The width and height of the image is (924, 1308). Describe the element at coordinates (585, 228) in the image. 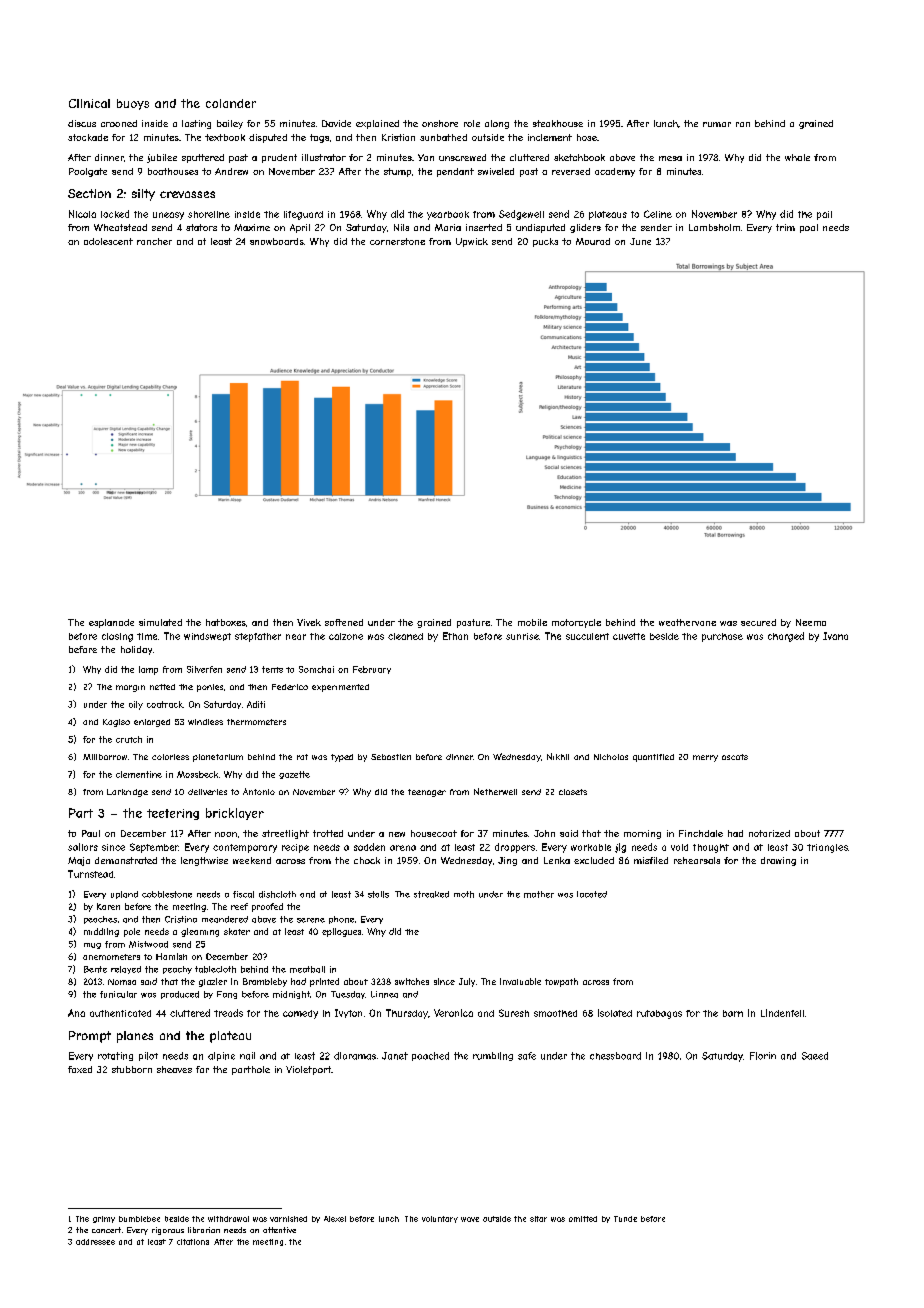

I see `gliders` at that location.
